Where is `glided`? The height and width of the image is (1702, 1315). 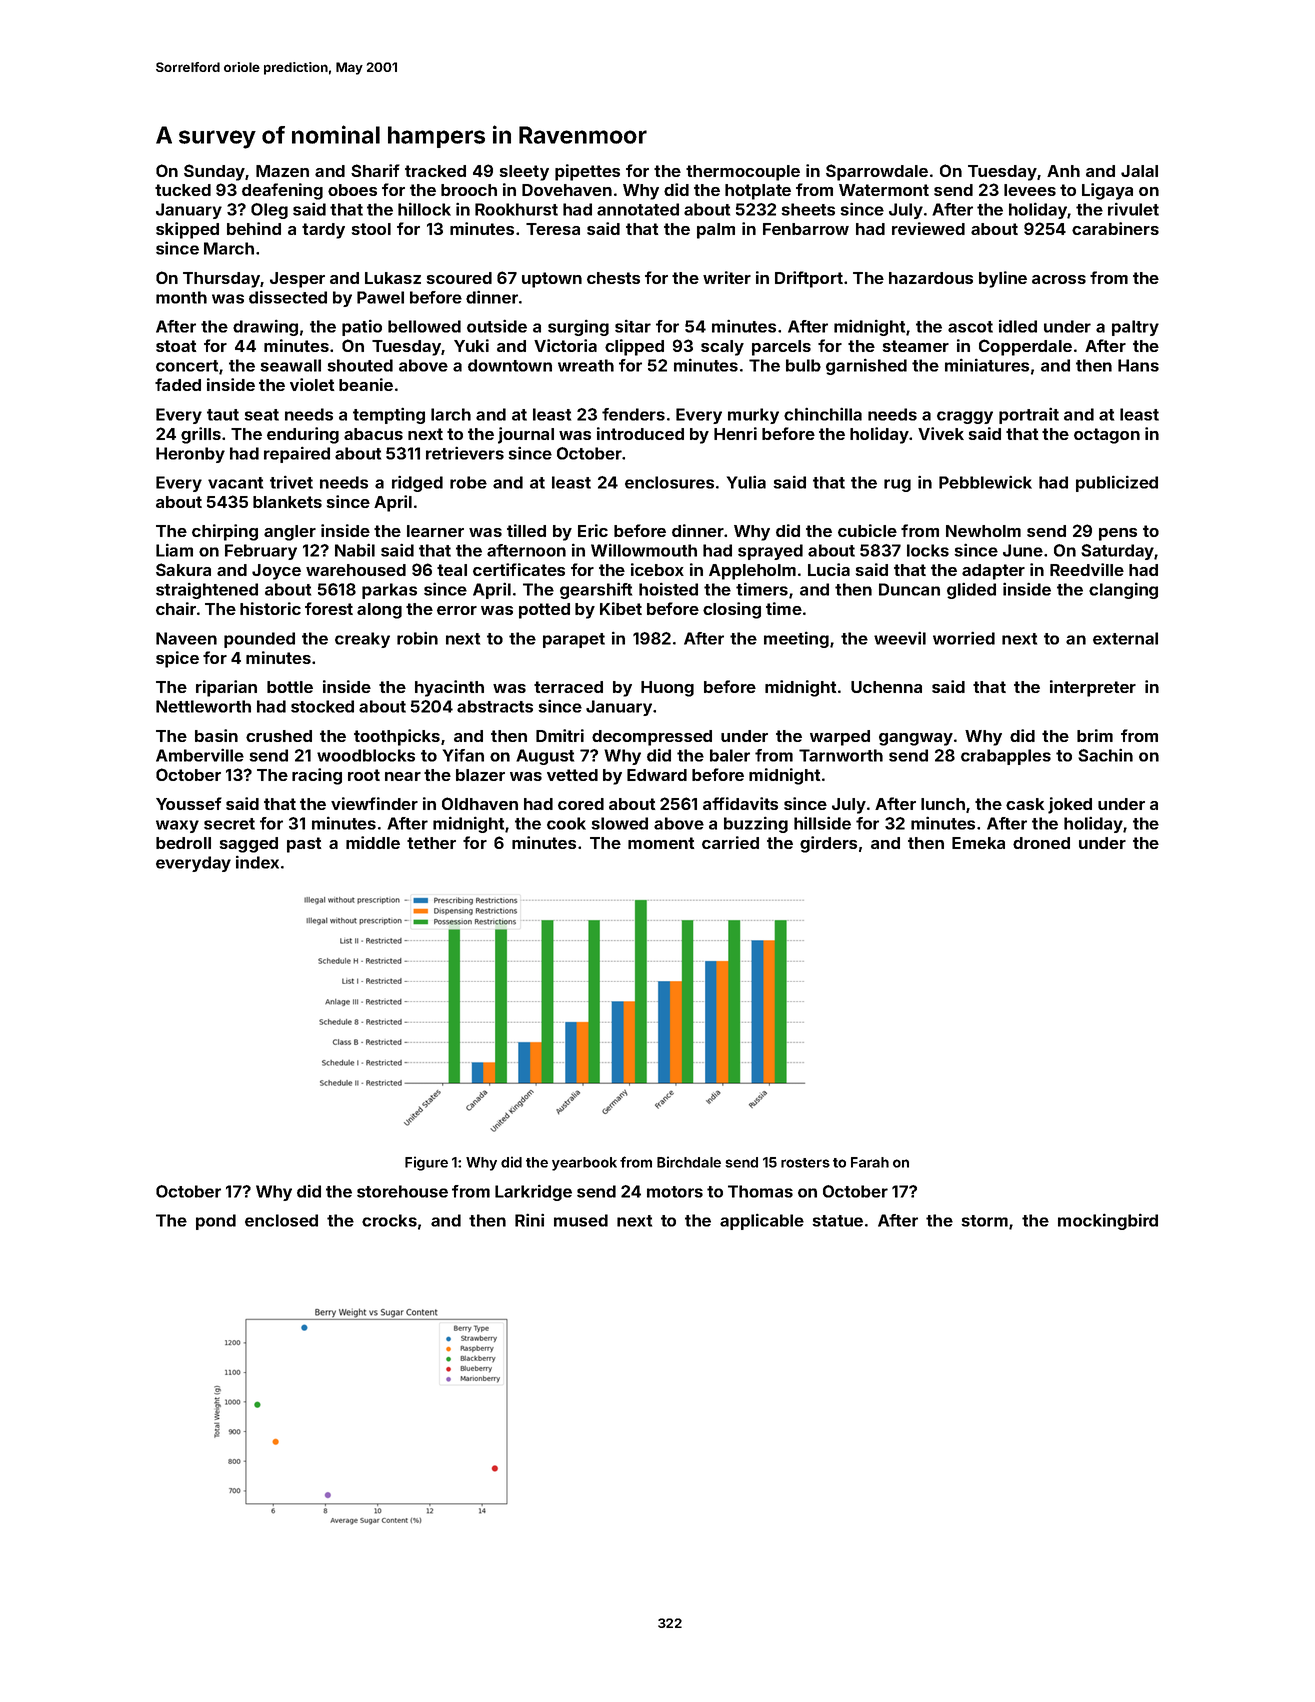 glided is located at coordinates (971, 590).
